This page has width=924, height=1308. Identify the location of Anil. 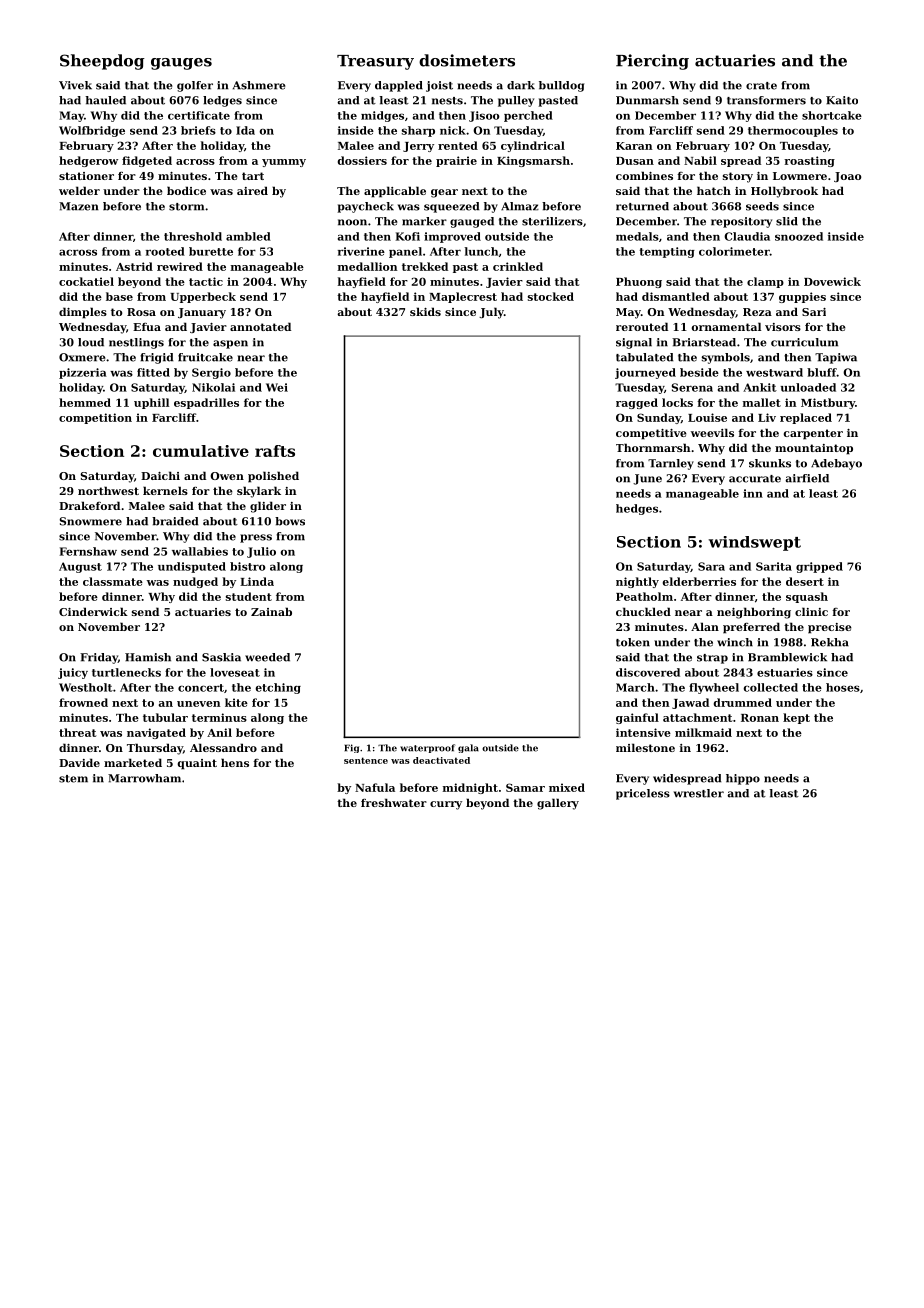
(219, 732).
